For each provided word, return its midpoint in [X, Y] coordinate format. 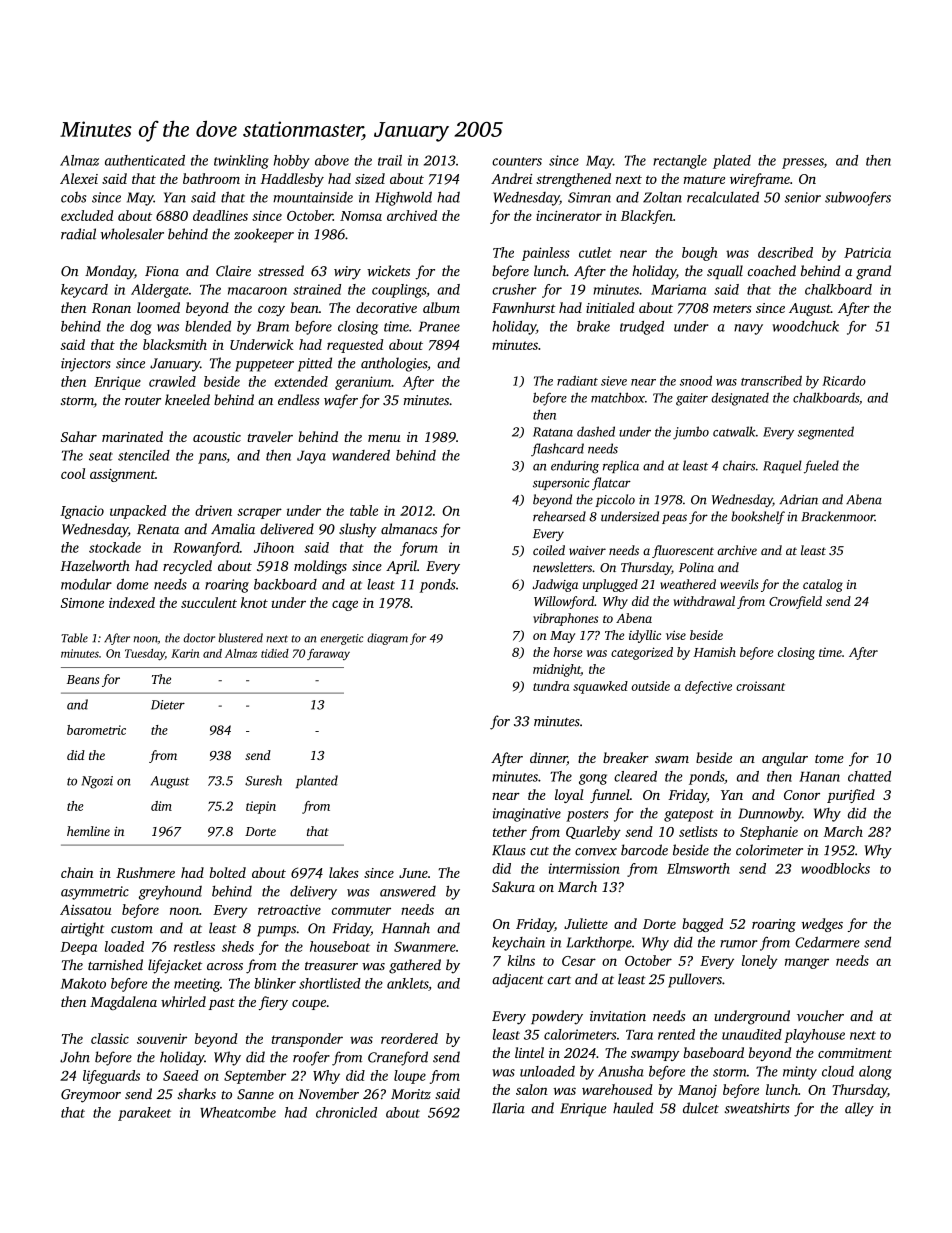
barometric [96, 730]
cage [345, 605]
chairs [739, 465]
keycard [84, 291]
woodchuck [805, 326]
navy [748, 329]
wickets [388, 270]
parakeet [144, 1114]
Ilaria [508, 1108]
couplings [399, 291]
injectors [86, 365]
